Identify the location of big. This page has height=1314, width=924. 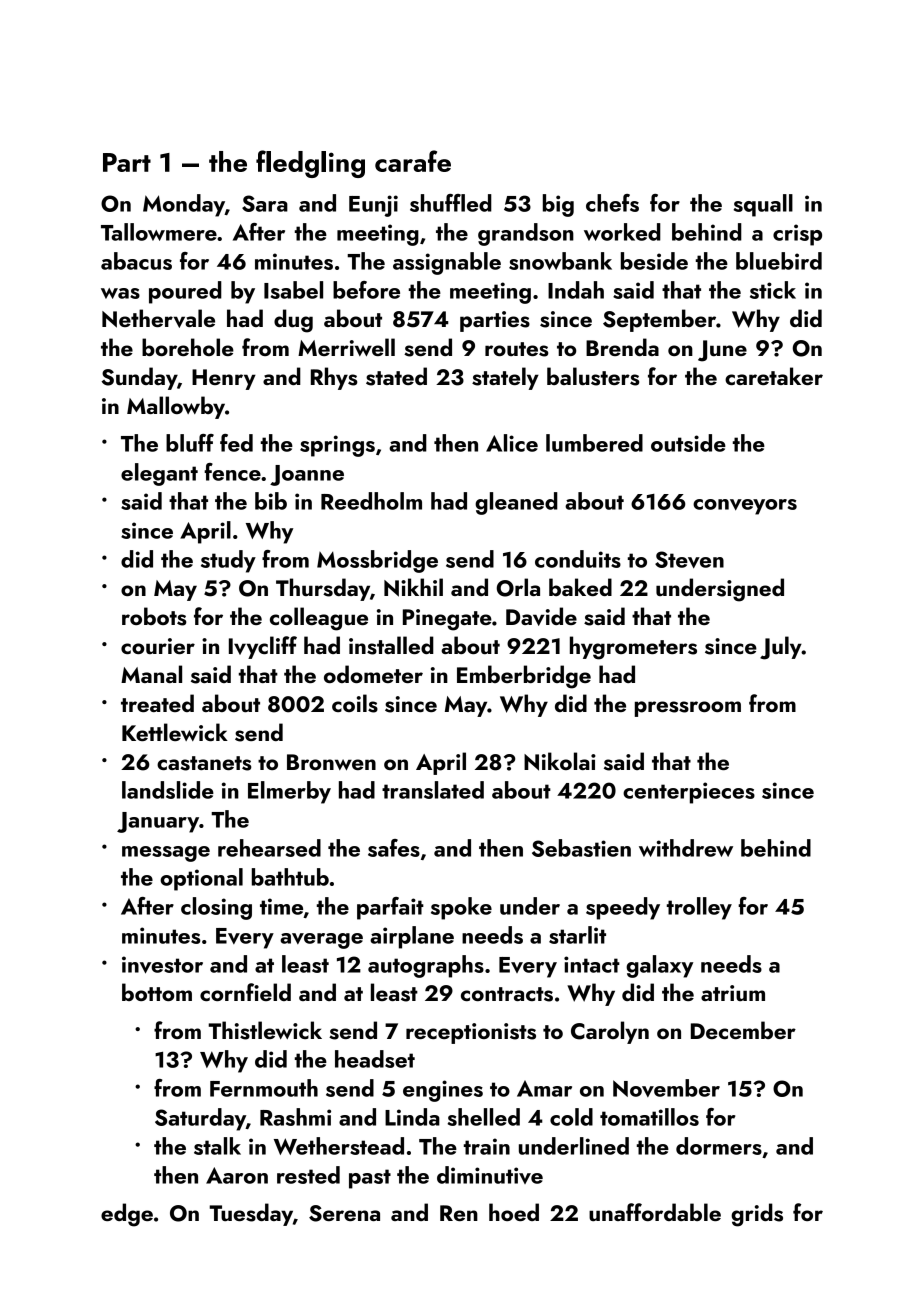
(558, 205).
